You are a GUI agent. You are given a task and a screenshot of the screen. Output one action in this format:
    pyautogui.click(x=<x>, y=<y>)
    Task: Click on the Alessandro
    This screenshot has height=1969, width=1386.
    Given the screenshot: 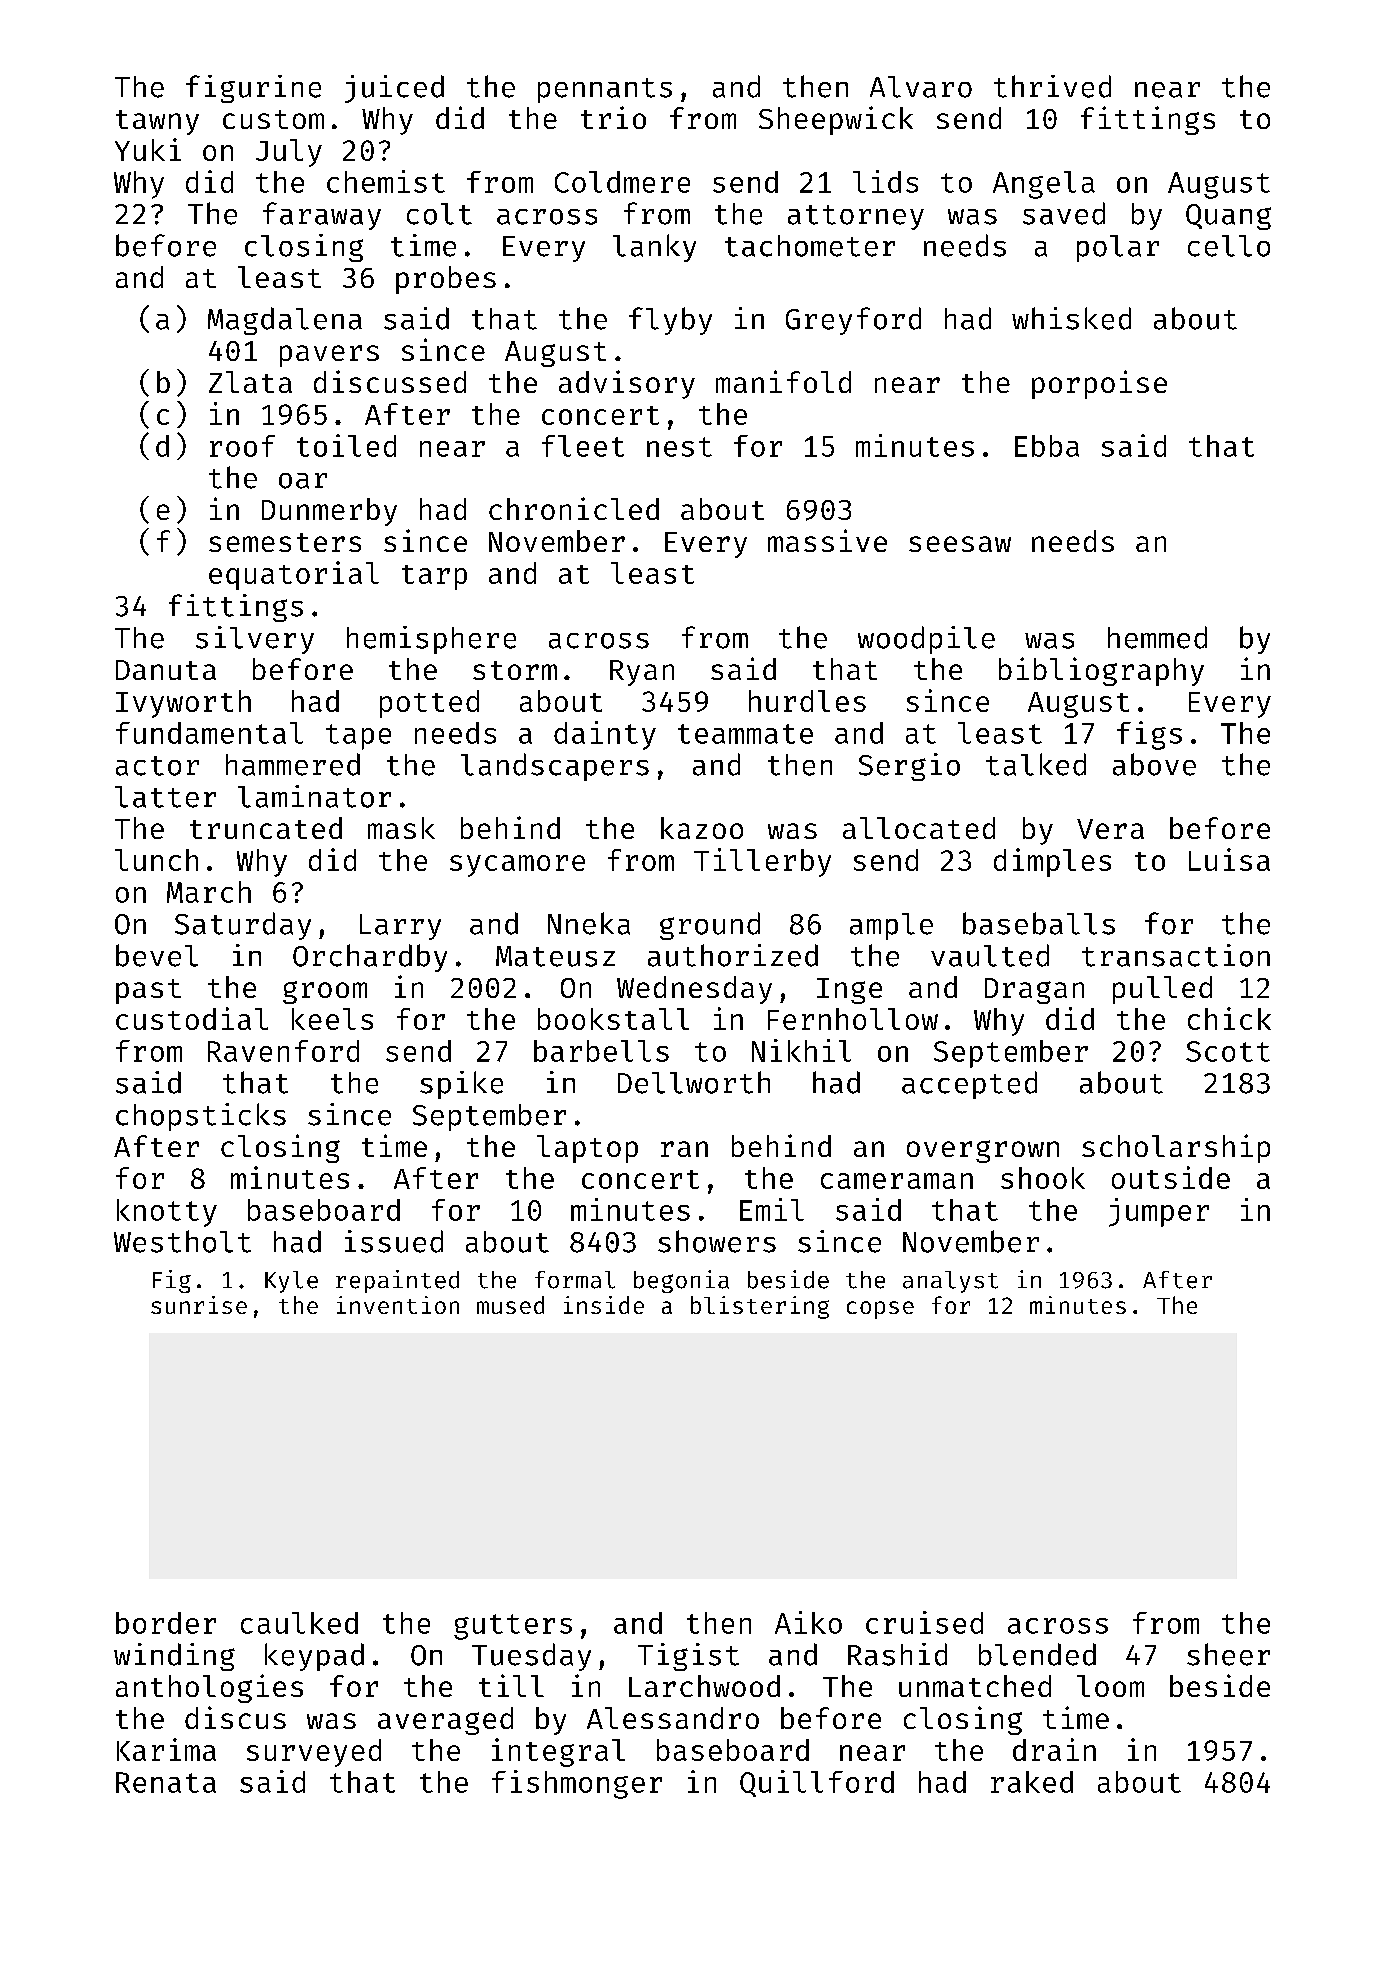 What is the action you would take?
    pyautogui.click(x=673, y=1718)
